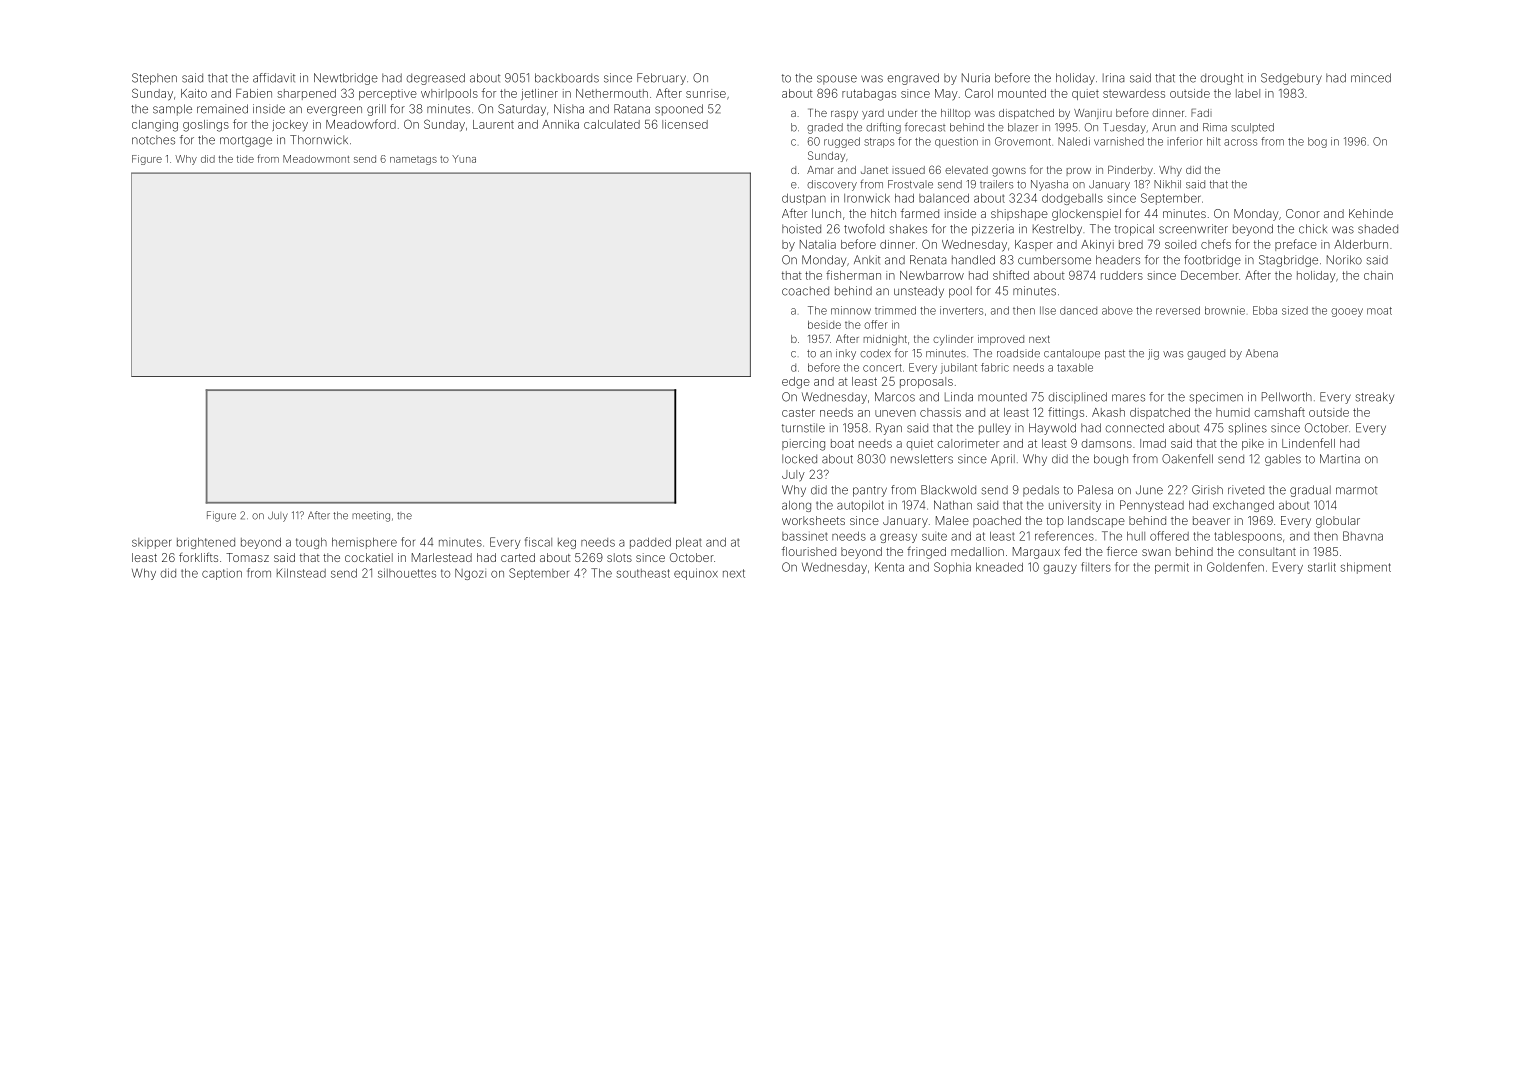 The height and width of the document is (1084, 1532). I want to click on gooey, so click(1347, 312).
